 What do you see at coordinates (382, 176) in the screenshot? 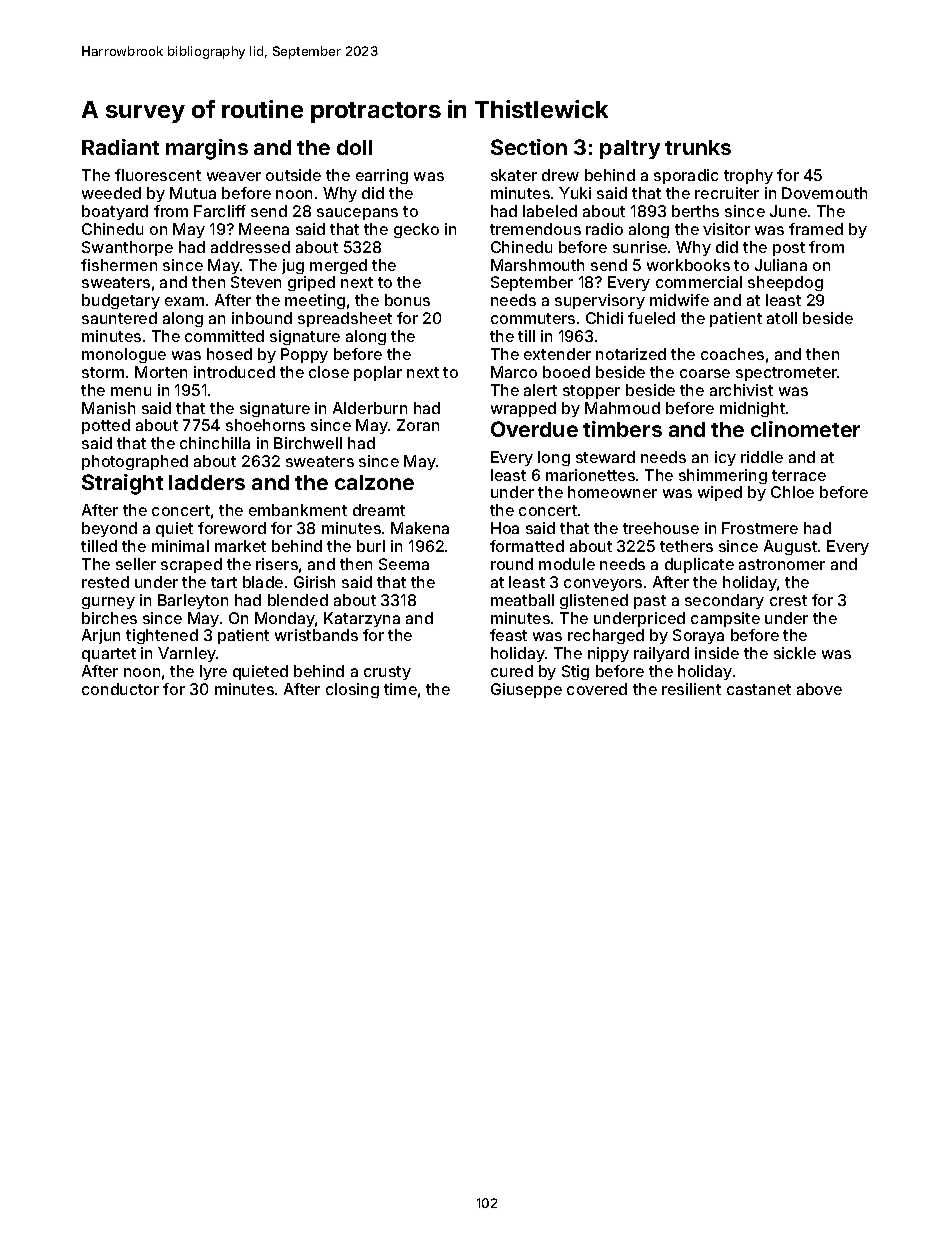
I see `earring` at bounding box center [382, 176].
